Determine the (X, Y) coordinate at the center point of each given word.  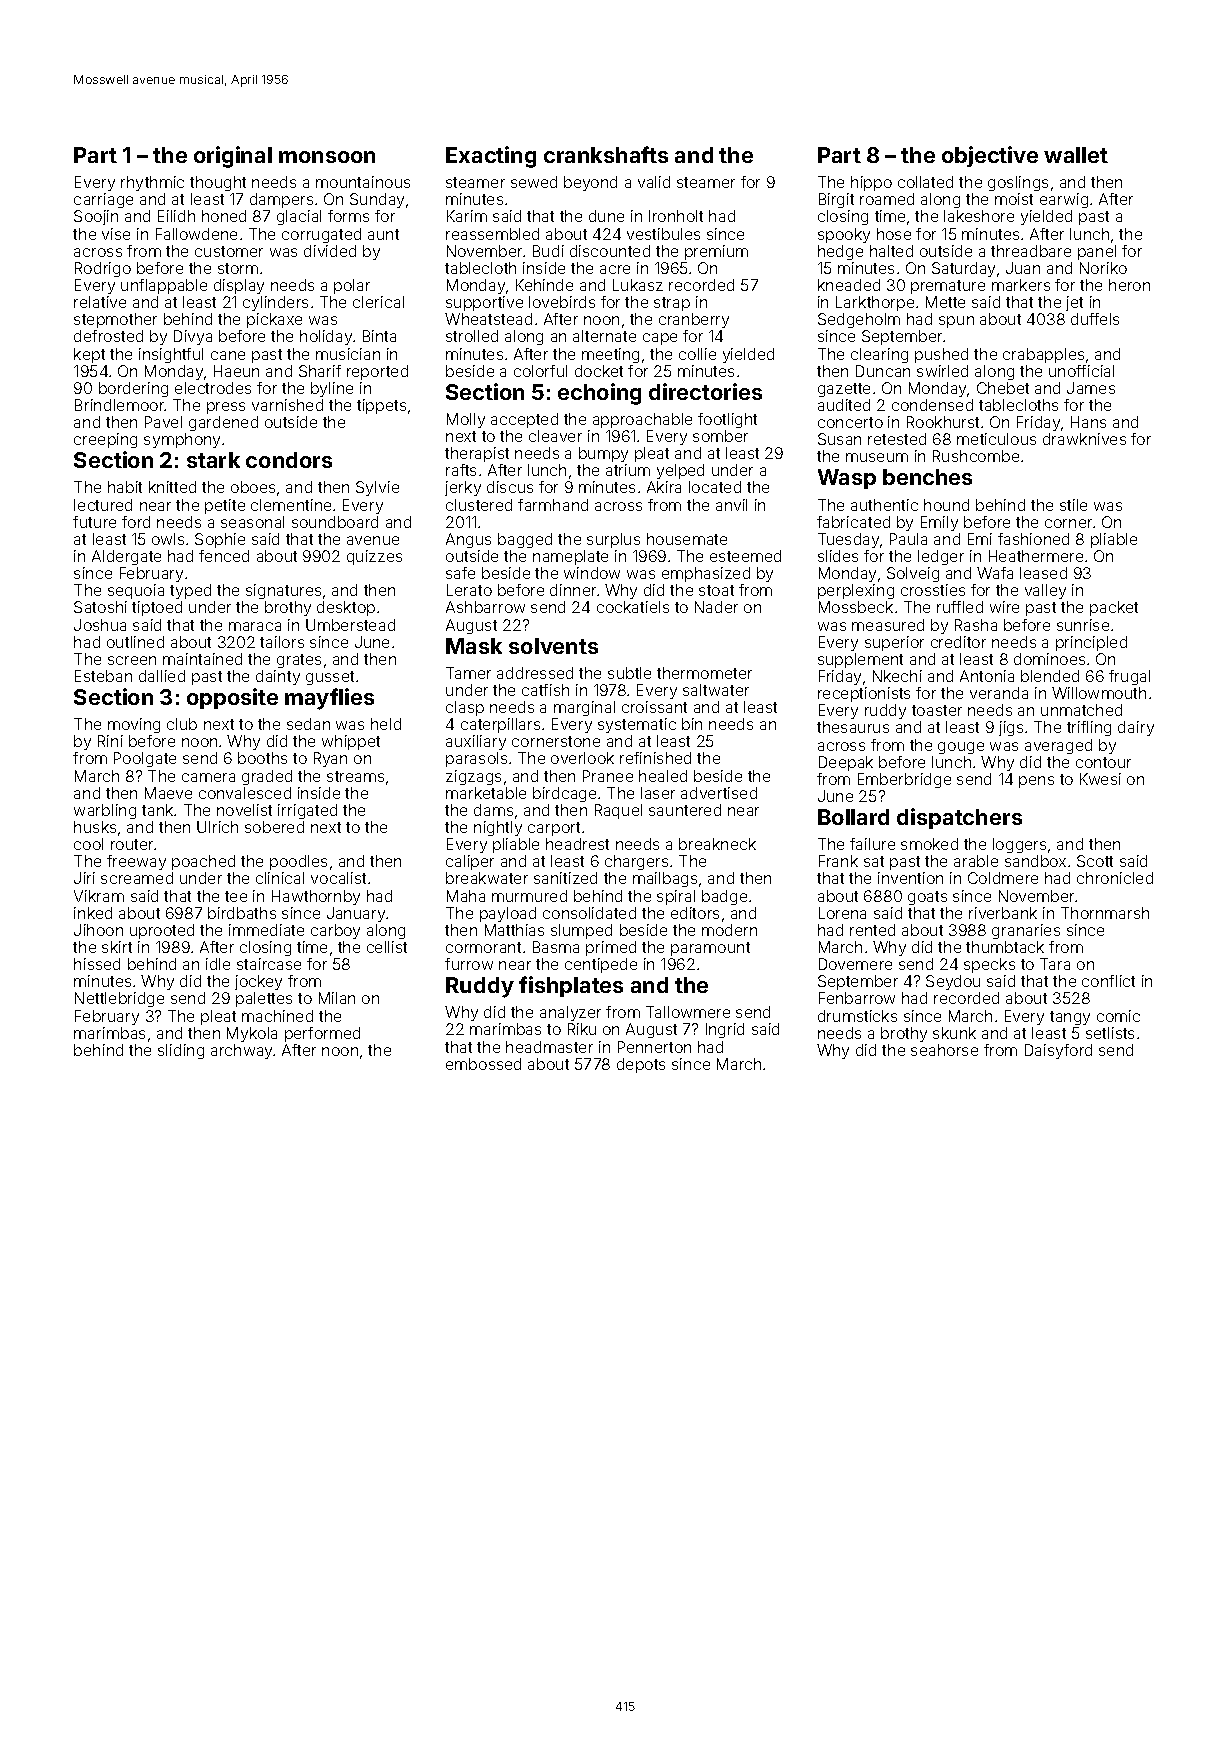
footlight (727, 420)
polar (352, 286)
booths (262, 758)
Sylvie (377, 488)
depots (641, 1065)
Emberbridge (904, 780)
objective (990, 156)
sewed (534, 182)
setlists (1110, 1033)
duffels (1095, 319)
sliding (181, 1051)
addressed (535, 673)
